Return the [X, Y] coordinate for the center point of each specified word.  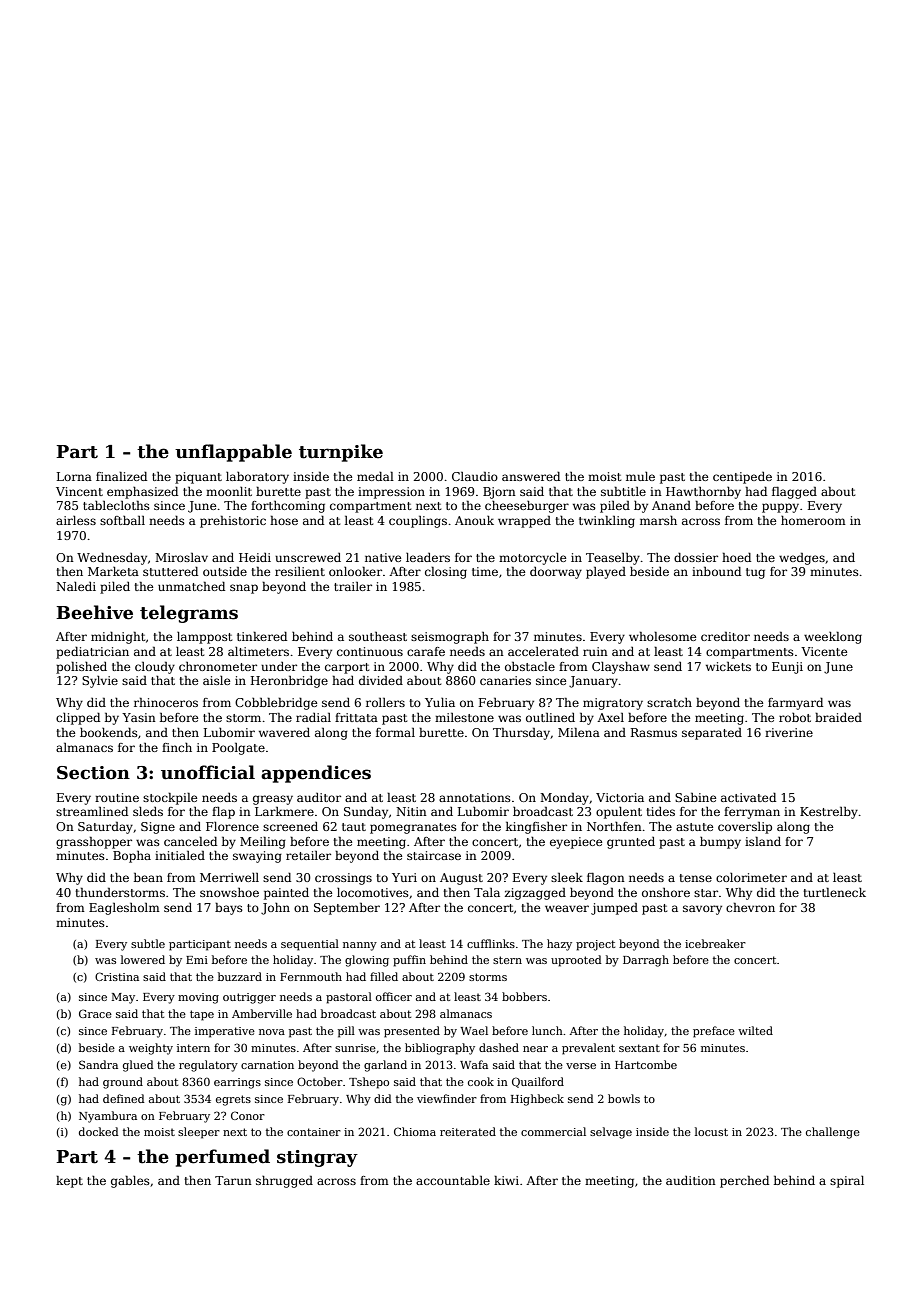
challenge [833, 1133]
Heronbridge [289, 682]
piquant [198, 478]
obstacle [530, 666]
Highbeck [537, 1100]
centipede [742, 478]
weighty [151, 1049]
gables [130, 1182]
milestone [464, 717]
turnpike [341, 453]
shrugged [284, 1182]
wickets [728, 666]
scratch [669, 702]
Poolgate [238, 749]
